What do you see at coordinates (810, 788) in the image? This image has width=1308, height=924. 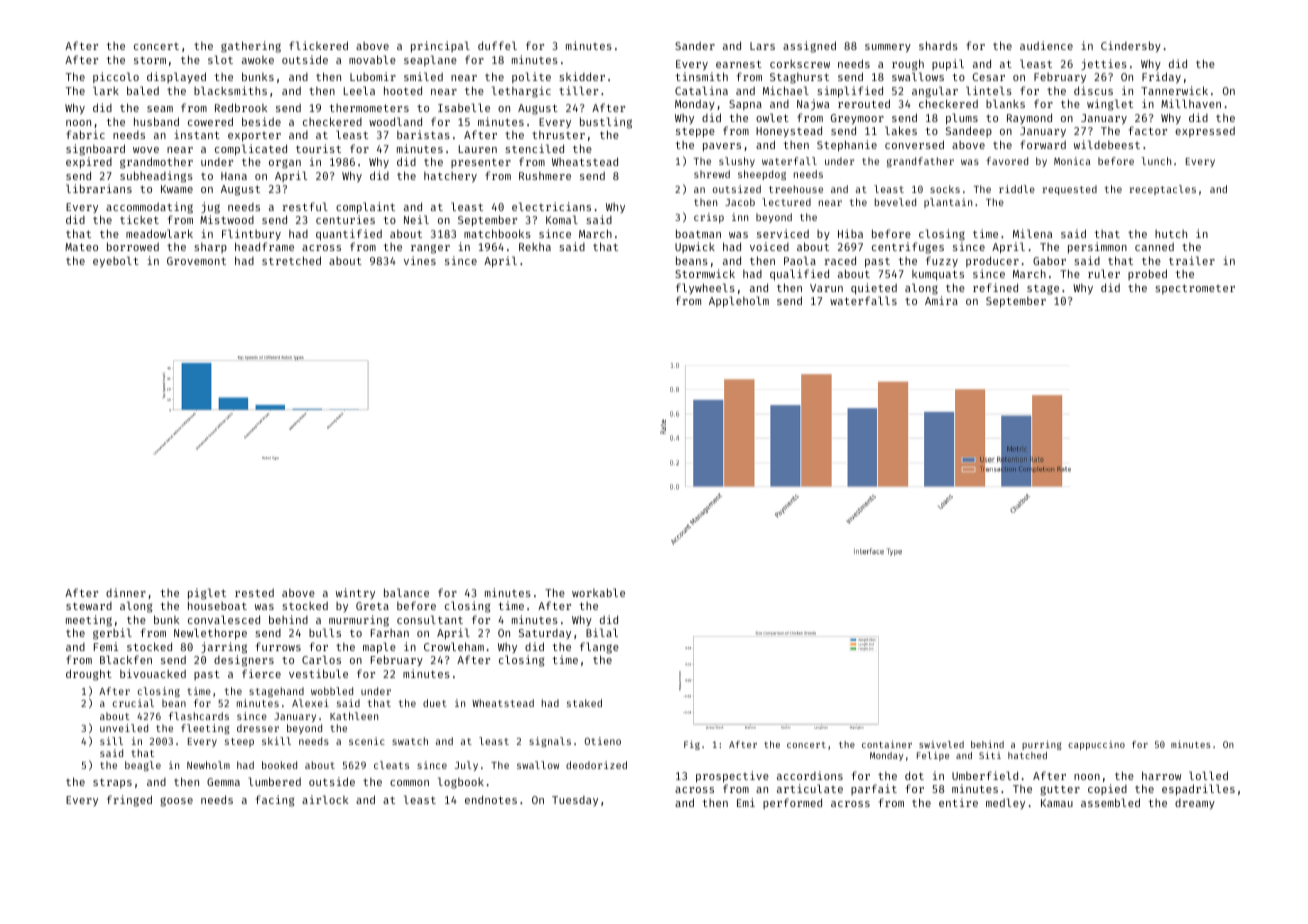 I see `articulate` at bounding box center [810, 788].
